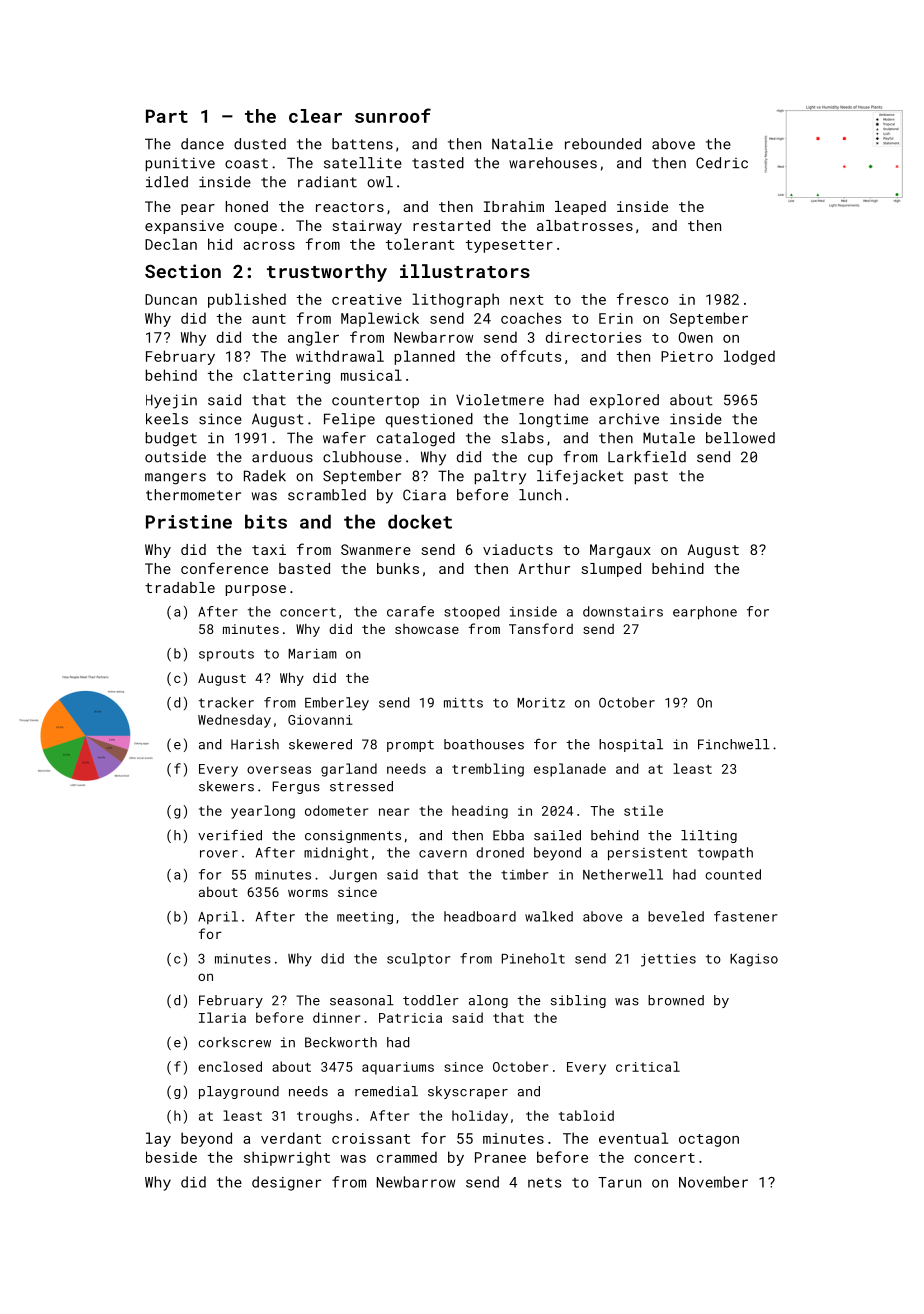 The width and height of the screenshot is (924, 1314). I want to click on carafe, so click(410, 611).
